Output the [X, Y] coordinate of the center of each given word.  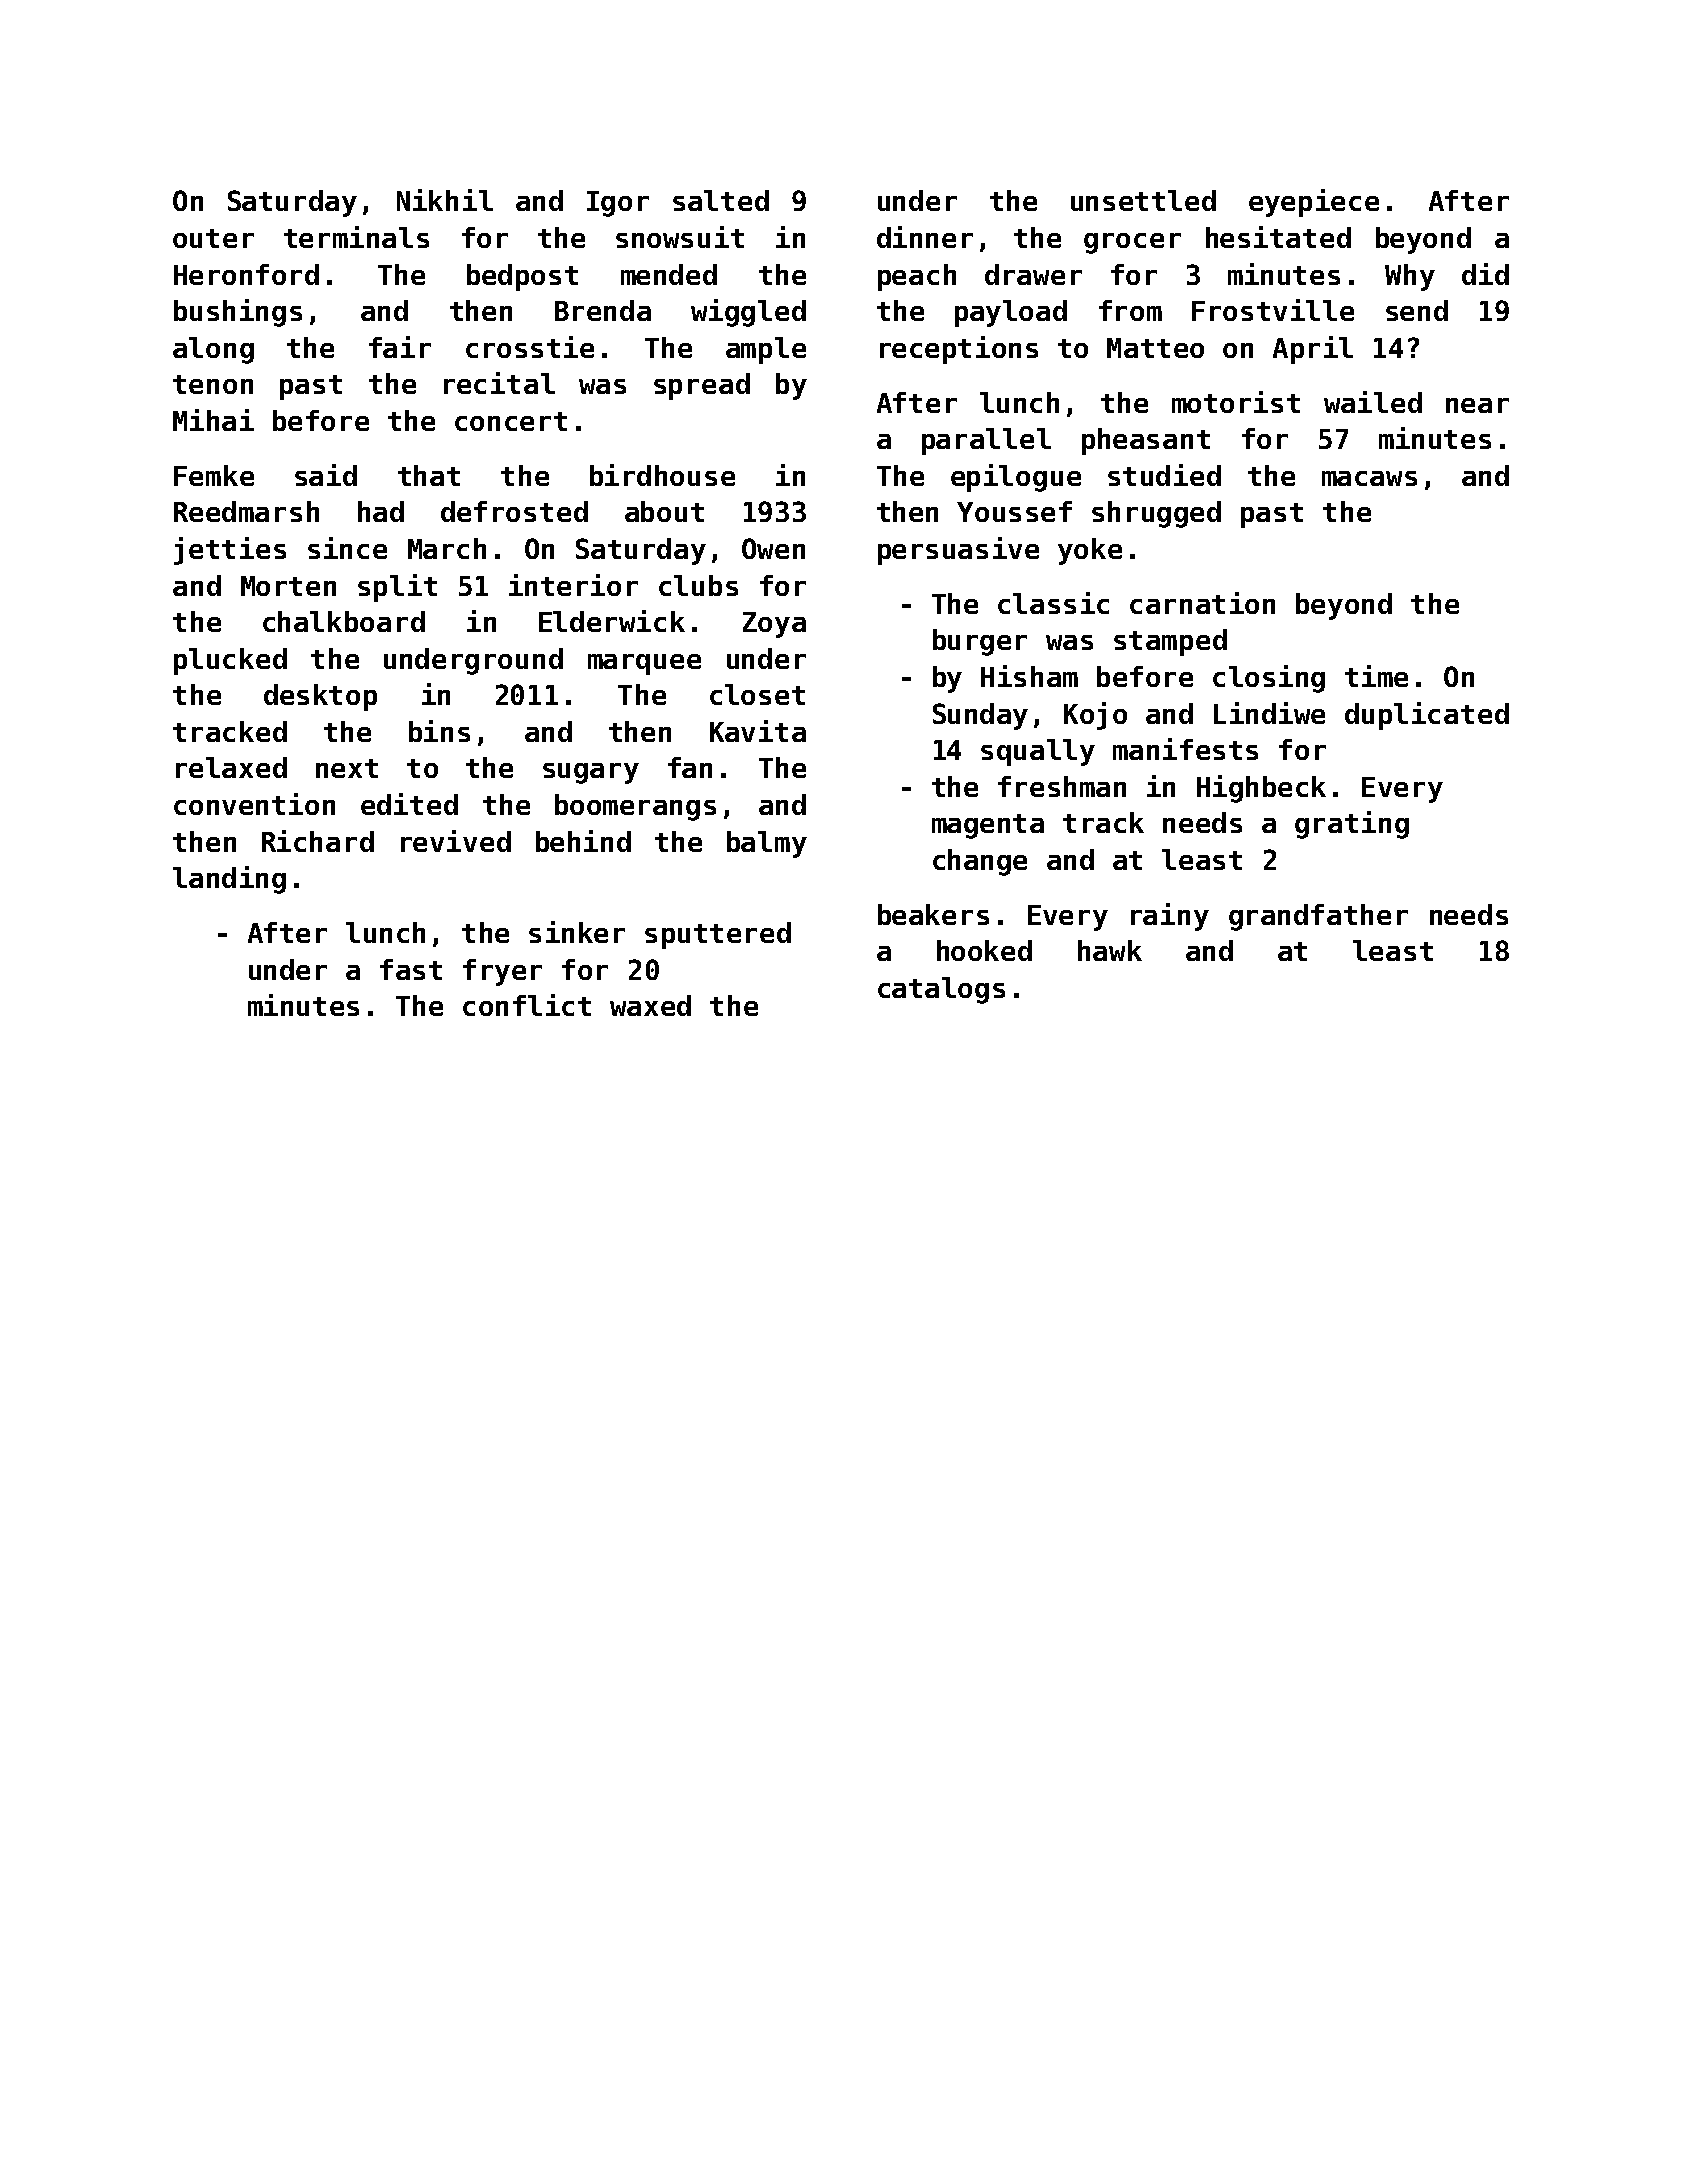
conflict [527, 1005]
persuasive [958, 551]
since [347, 548]
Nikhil [445, 200]
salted [721, 200]
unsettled [1143, 200]
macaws [1369, 478]
